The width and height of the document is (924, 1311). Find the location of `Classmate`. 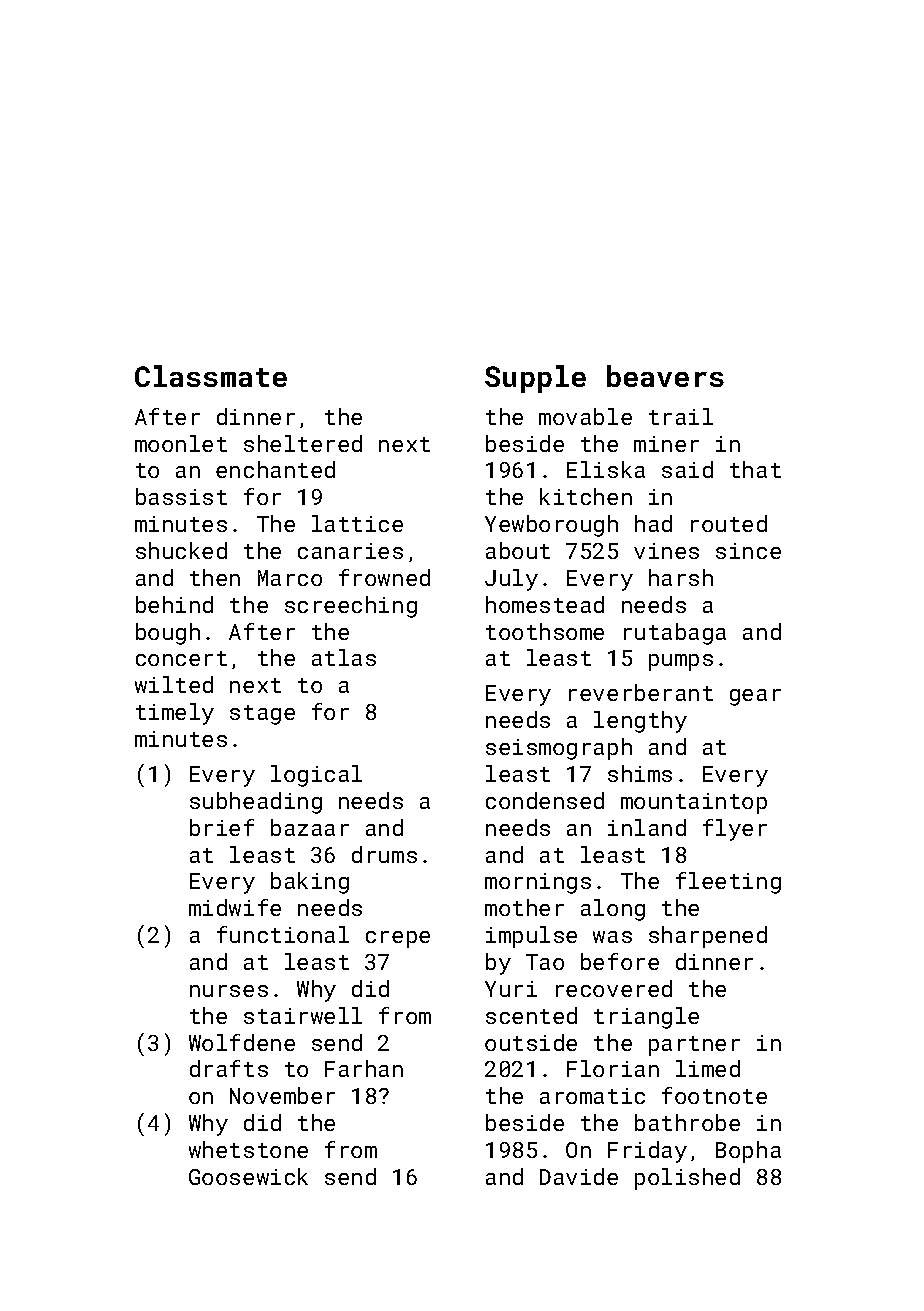

Classmate is located at coordinates (211, 376).
